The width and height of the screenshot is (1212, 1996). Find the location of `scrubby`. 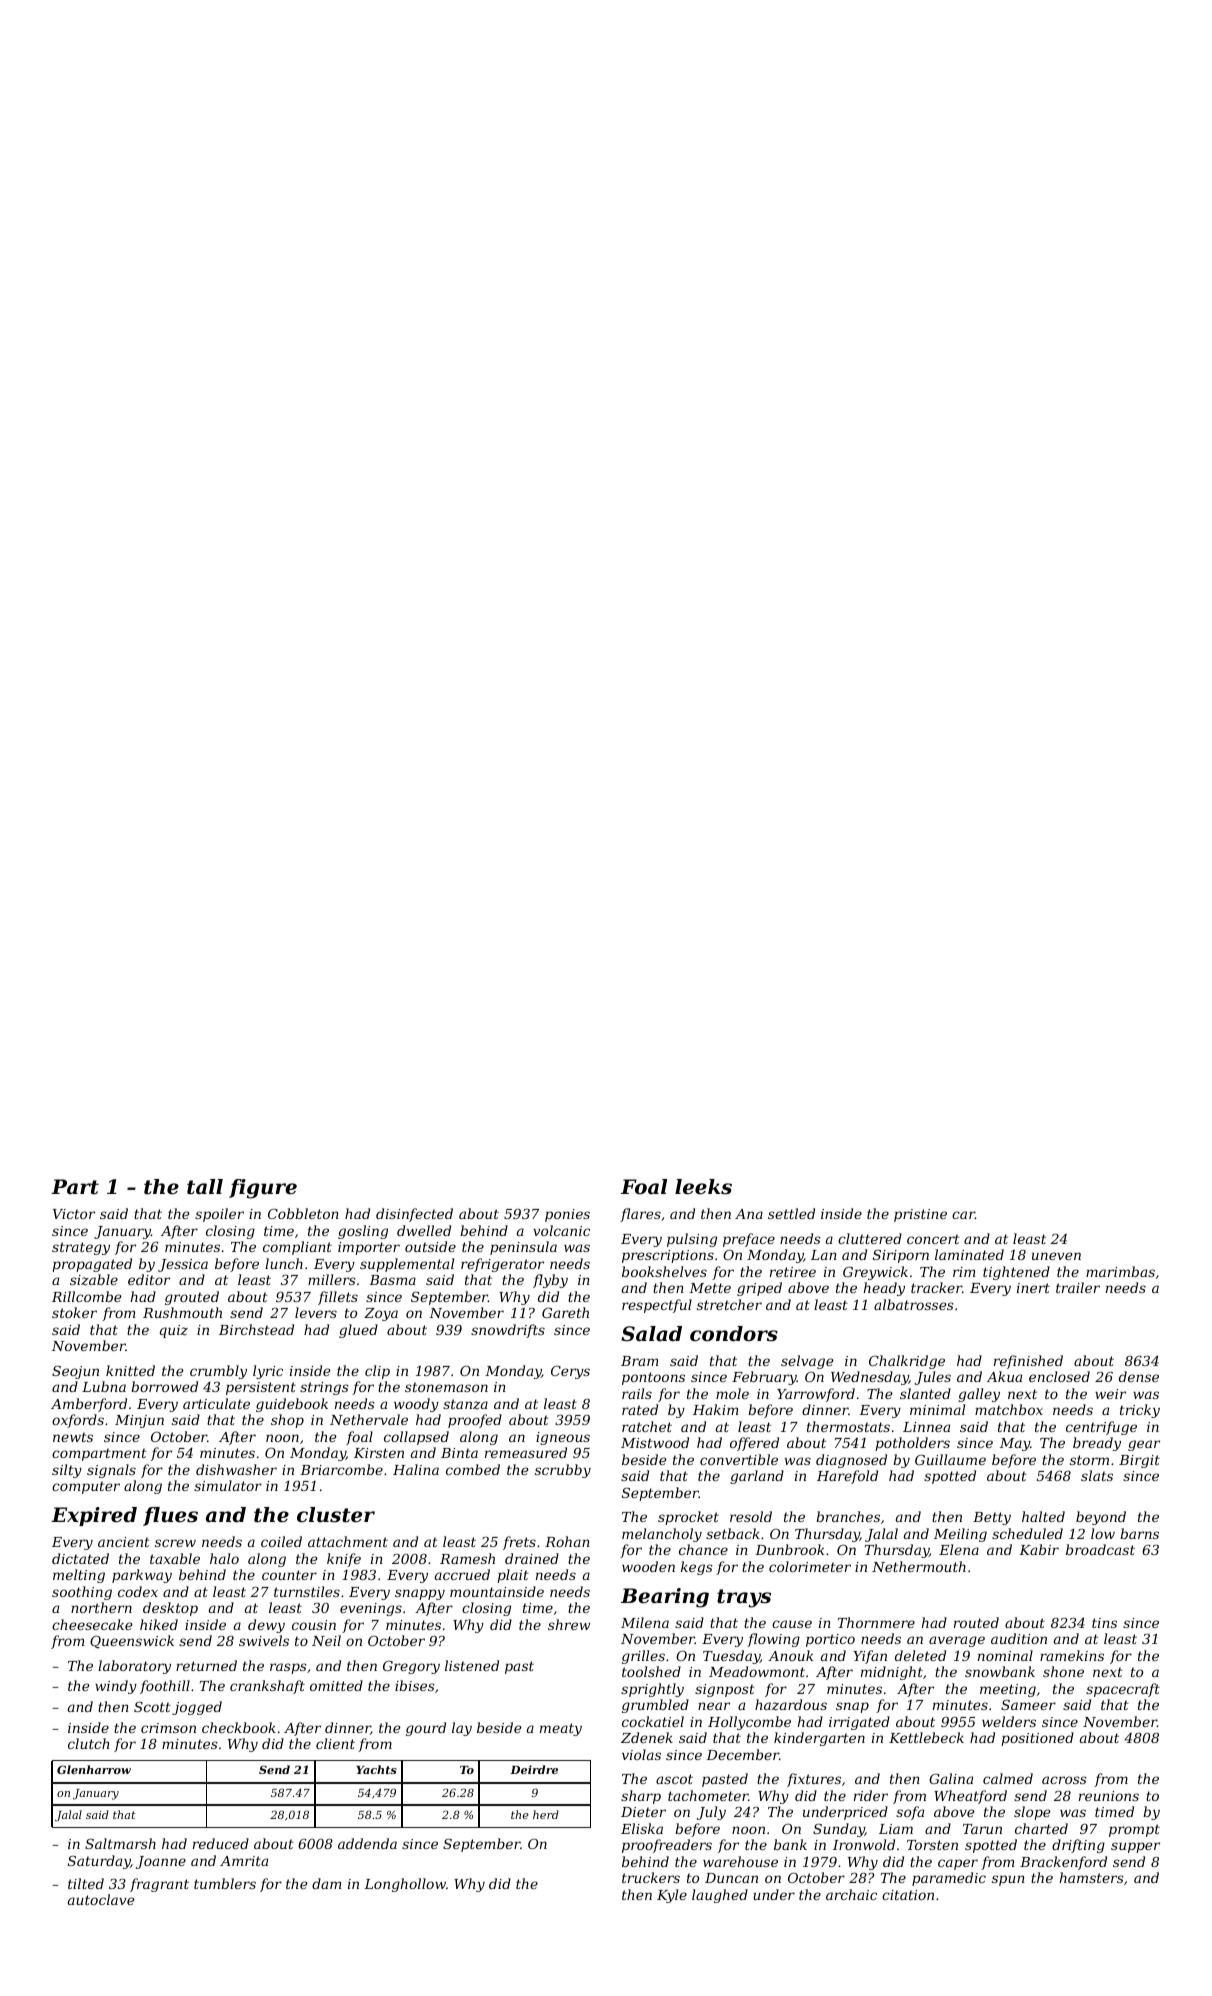

scrubby is located at coordinates (563, 1471).
